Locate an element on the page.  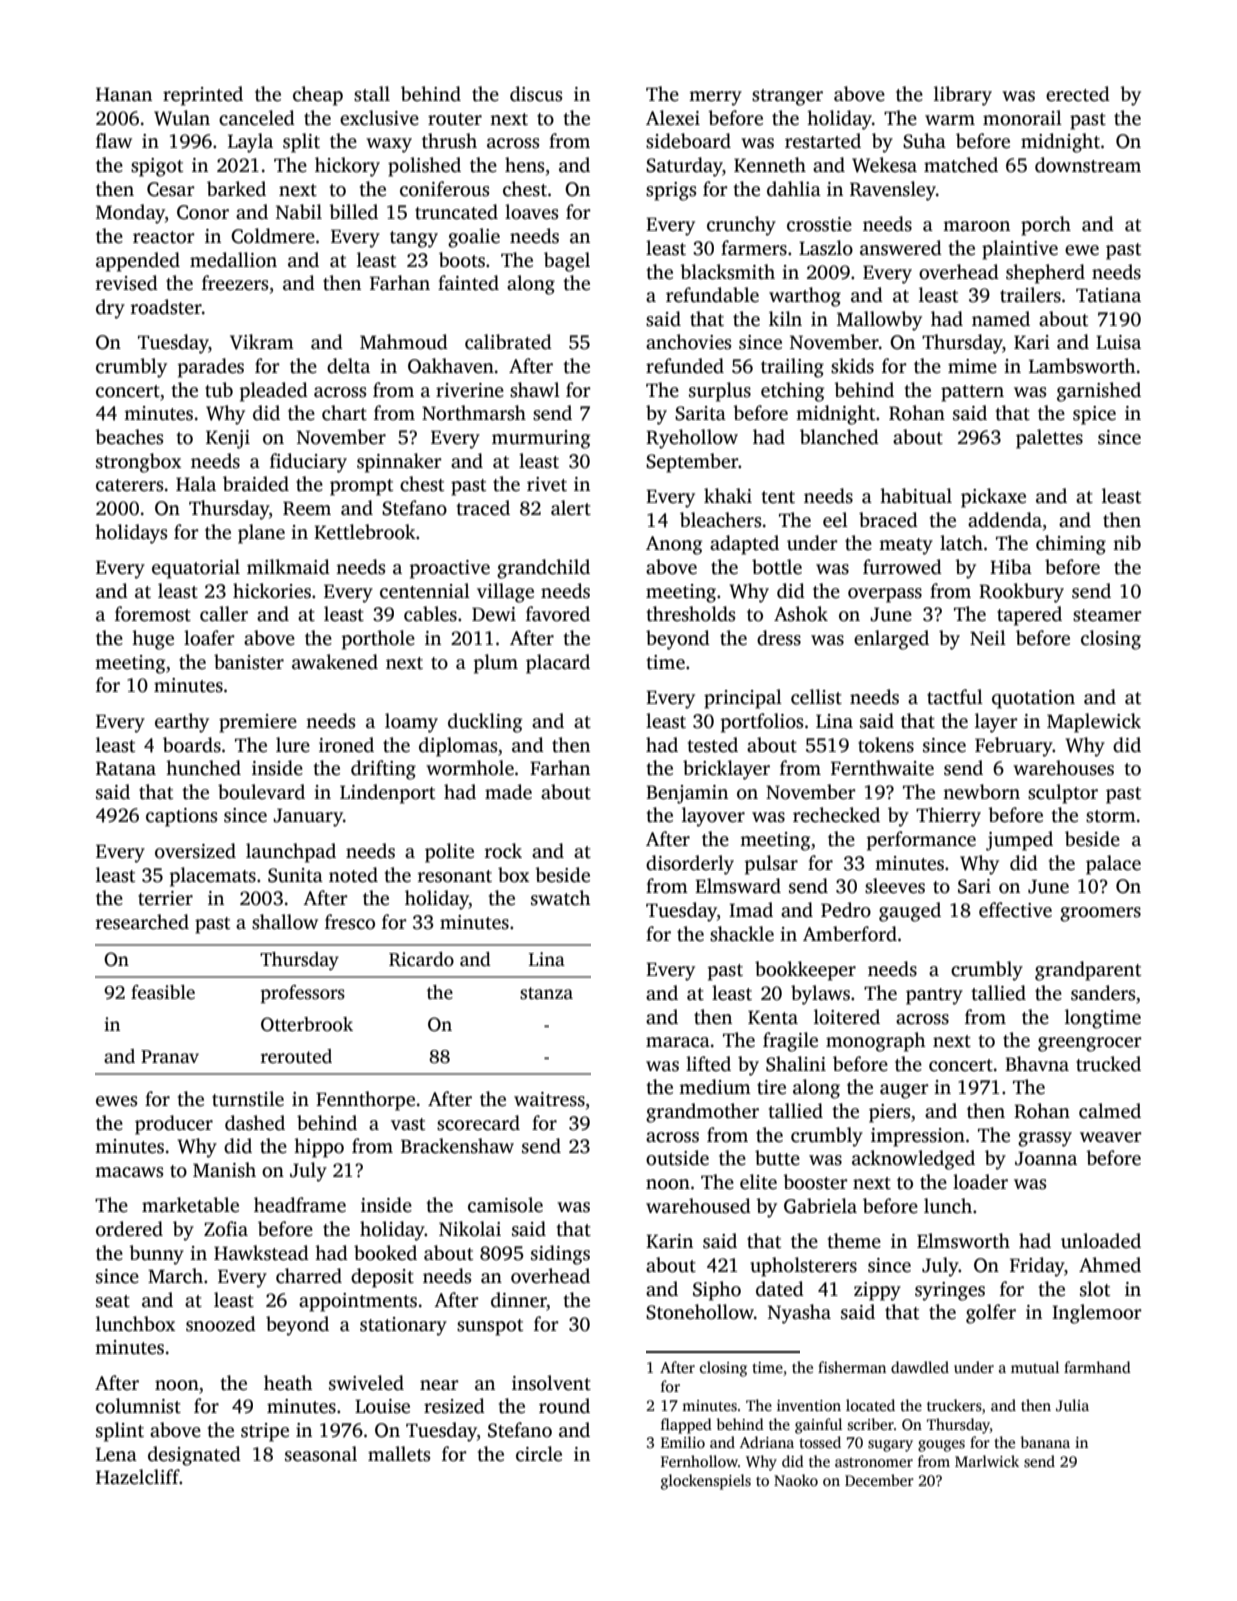
Marlwick is located at coordinates (987, 1461).
